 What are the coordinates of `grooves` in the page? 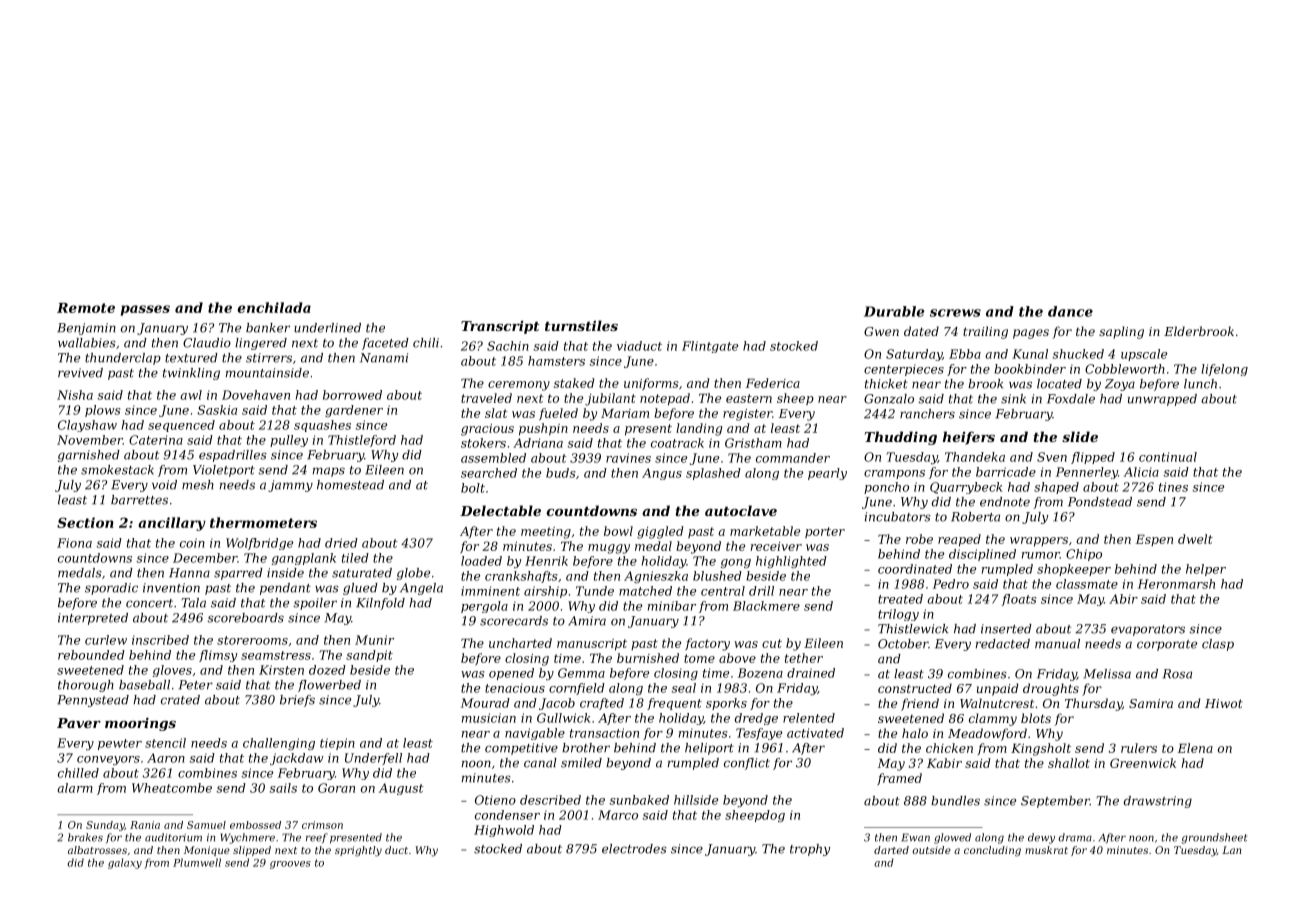 It's located at (290, 865).
